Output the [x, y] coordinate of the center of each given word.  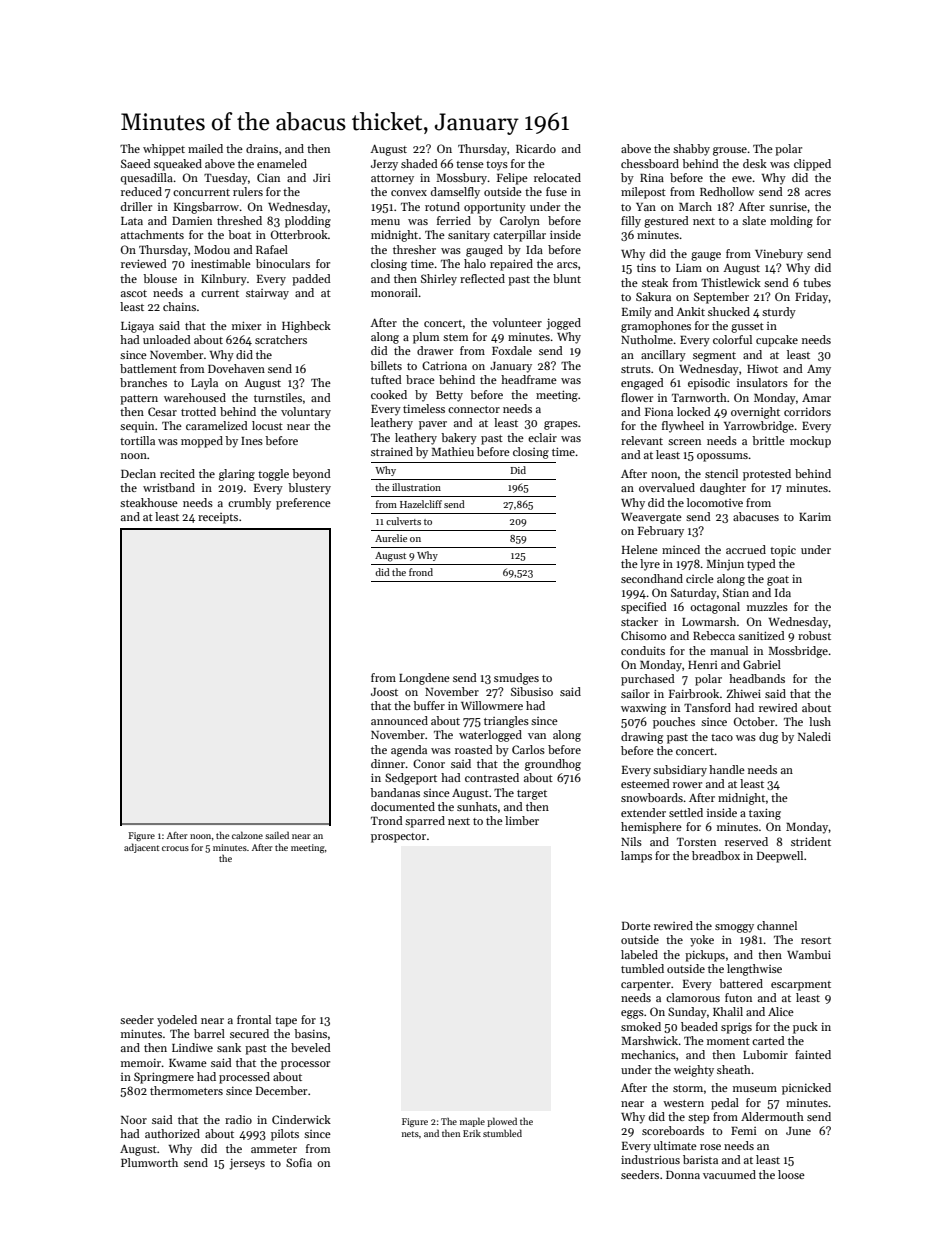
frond [421, 572]
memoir [141, 1063]
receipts [218, 518]
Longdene [424, 679]
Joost [384, 692]
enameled [282, 163]
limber [522, 820]
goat [778, 581]
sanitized [761, 635]
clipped [812, 165]
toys [497, 166]
